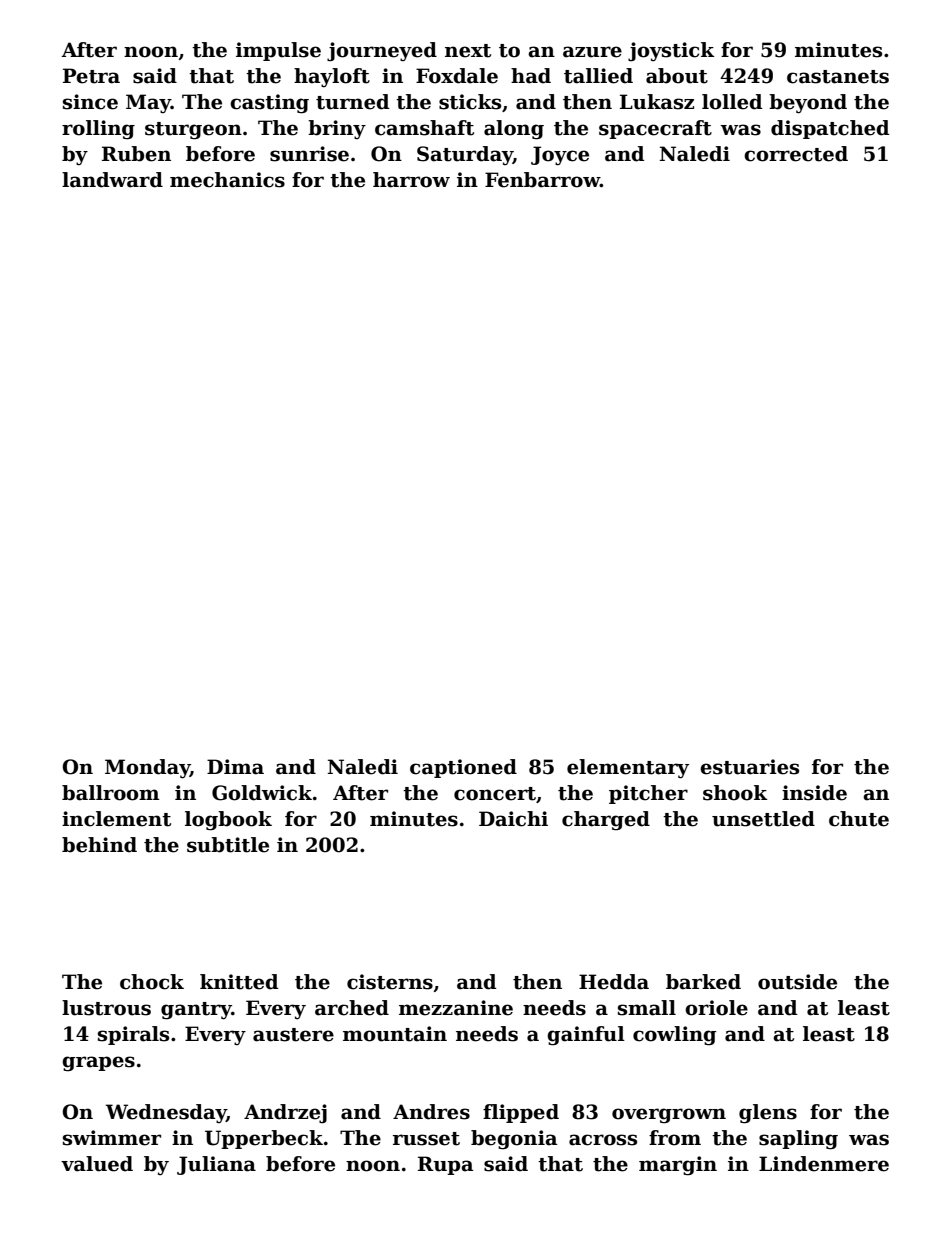 This screenshot has width=952, height=1233. What do you see at coordinates (264, 1139) in the screenshot?
I see `Upperbeck` at bounding box center [264, 1139].
